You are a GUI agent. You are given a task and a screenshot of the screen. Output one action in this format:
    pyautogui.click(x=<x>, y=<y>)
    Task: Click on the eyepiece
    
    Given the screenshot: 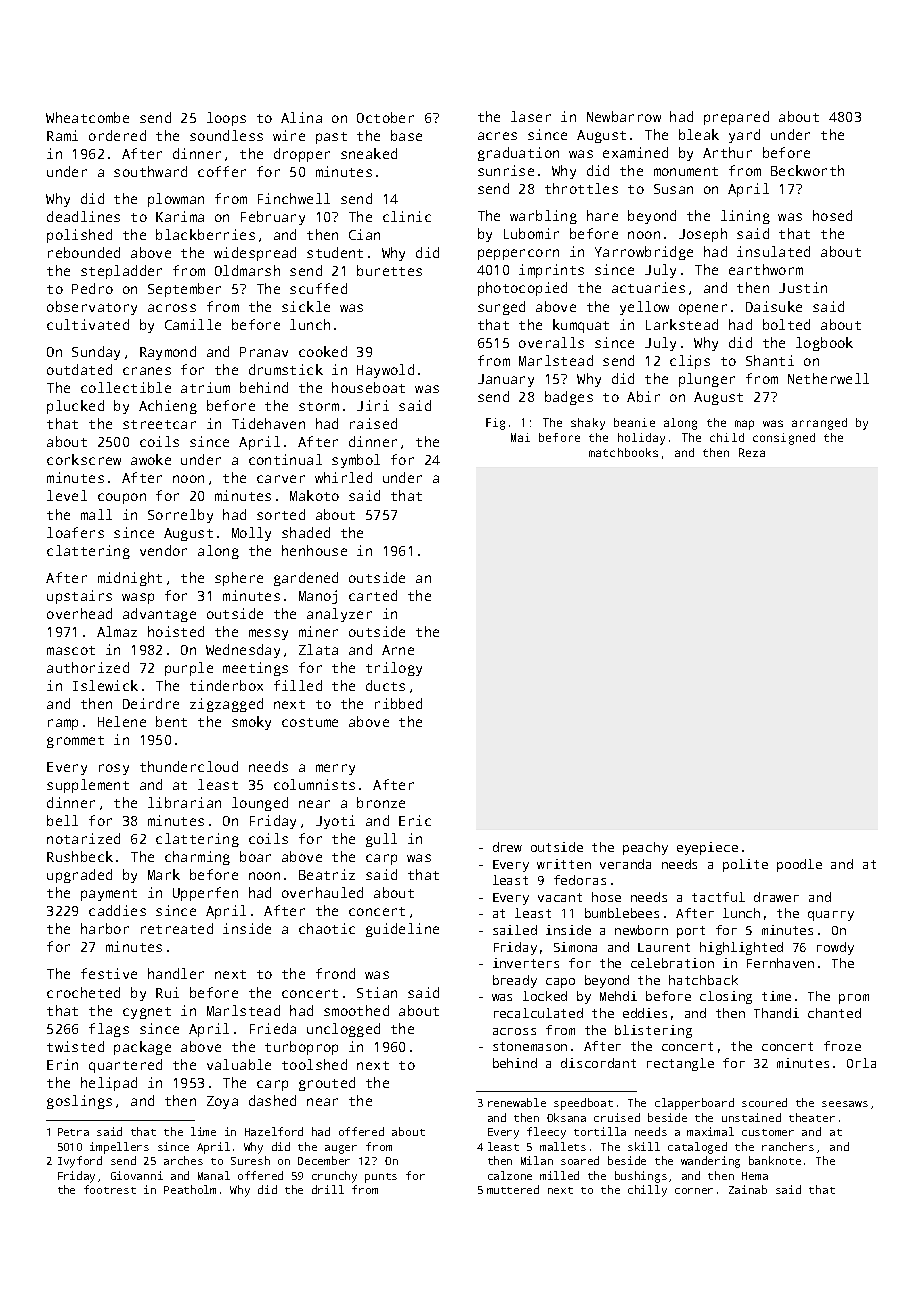 What is the action you would take?
    pyautogui.click(x=707, y=848)
